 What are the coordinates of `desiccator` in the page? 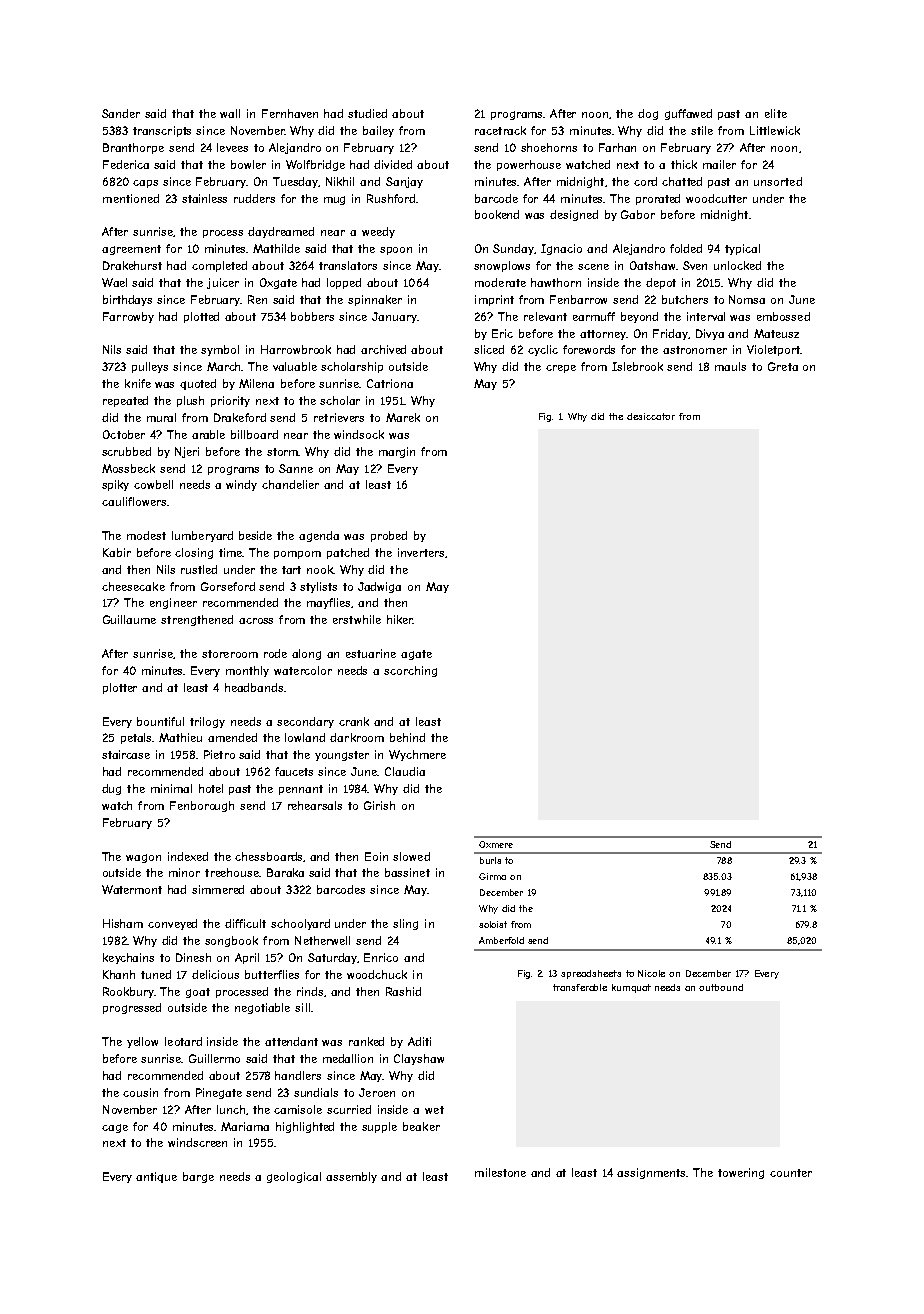 It's located at (651, 416).
